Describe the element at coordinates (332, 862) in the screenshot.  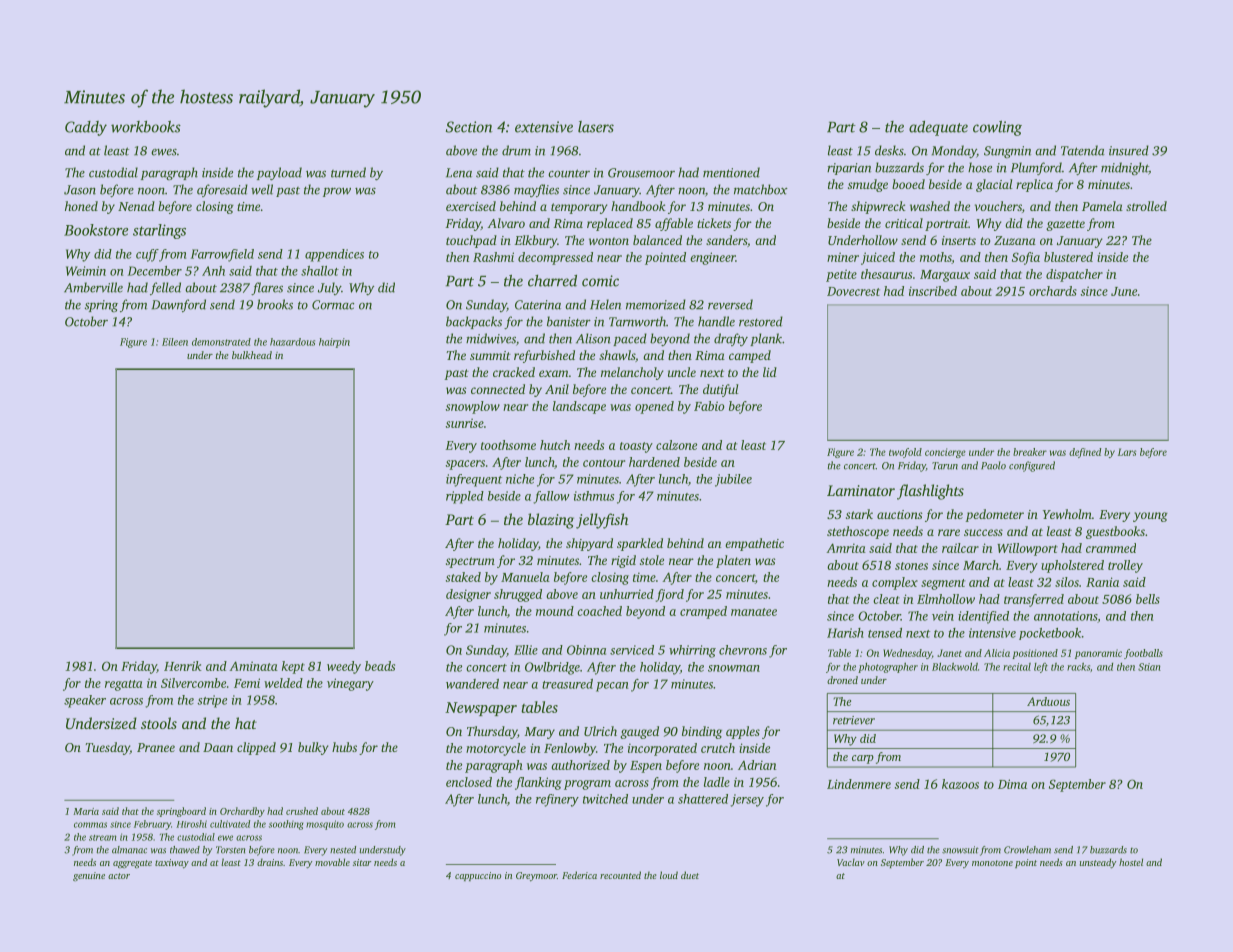
I see `movable` at that location.
